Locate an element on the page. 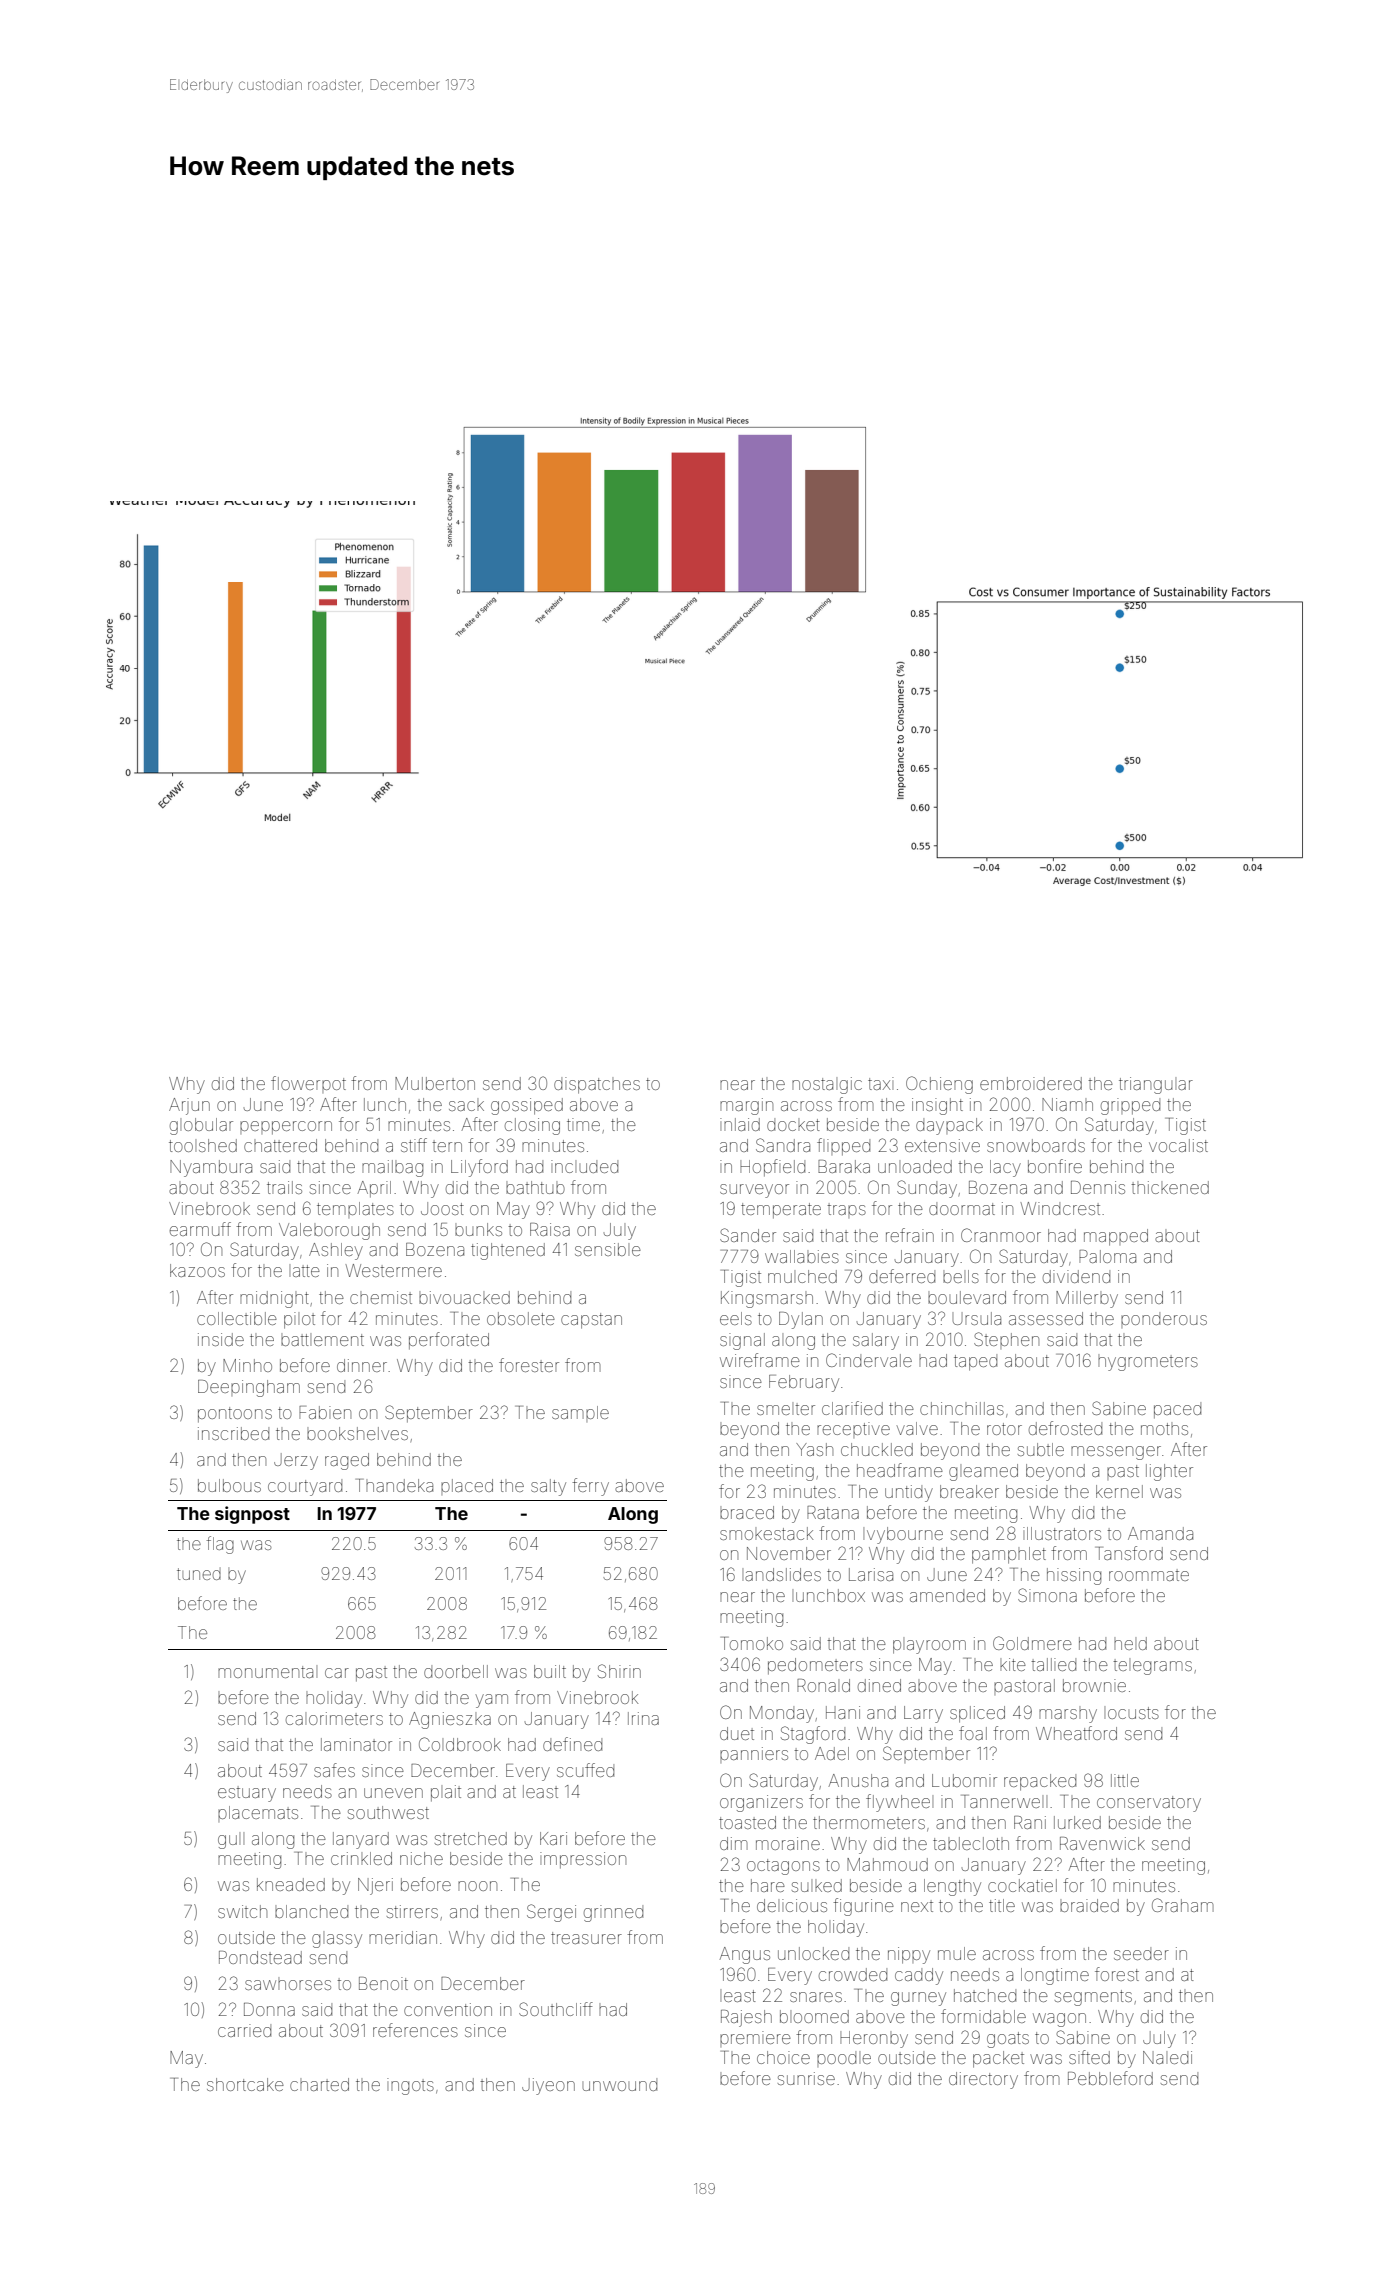 Image resolution: width=1386 pixels, height=2282 pixels. Rajesh is located at coordinates (746, 2018).
